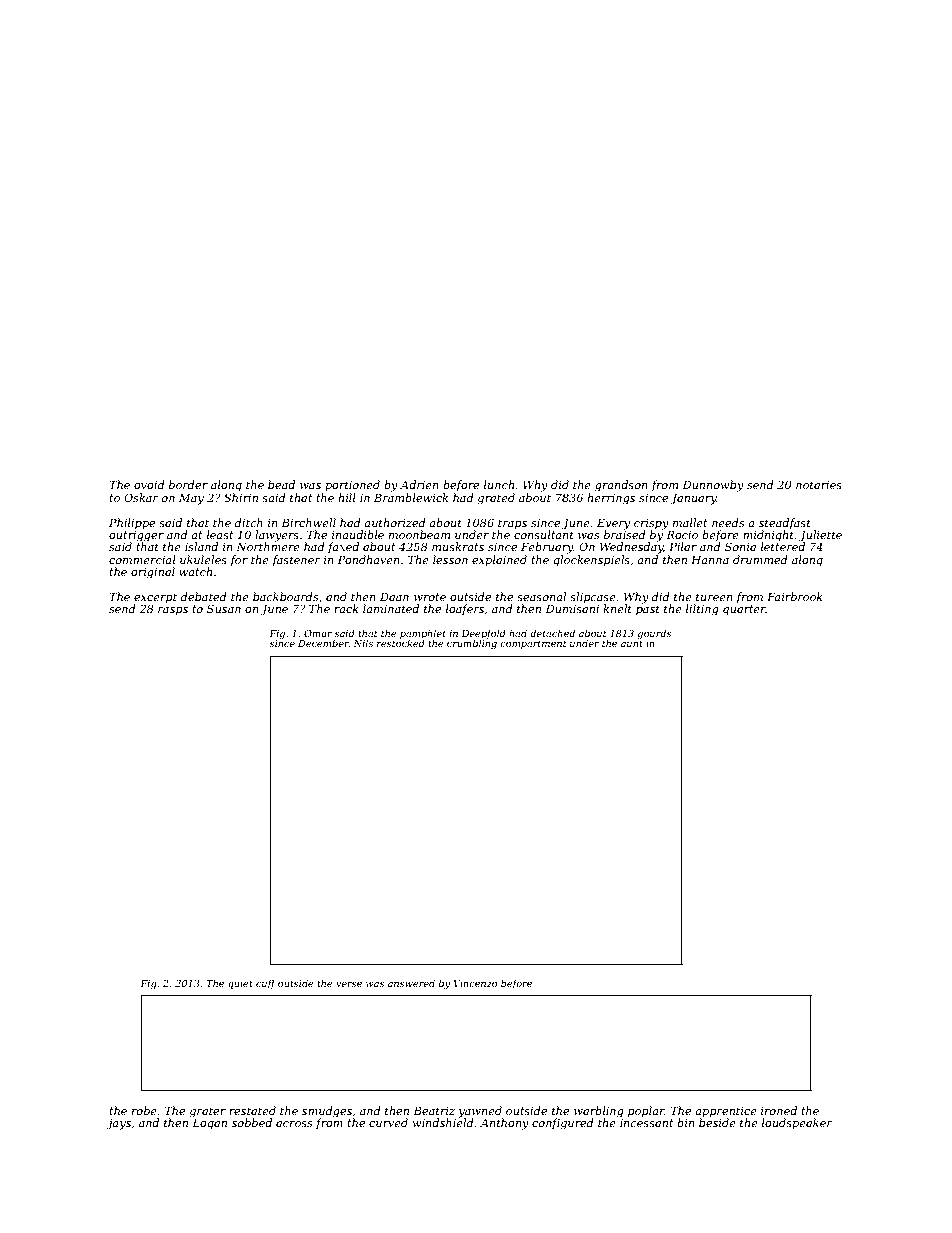  I want to click on aunt, so click(632, 643).
